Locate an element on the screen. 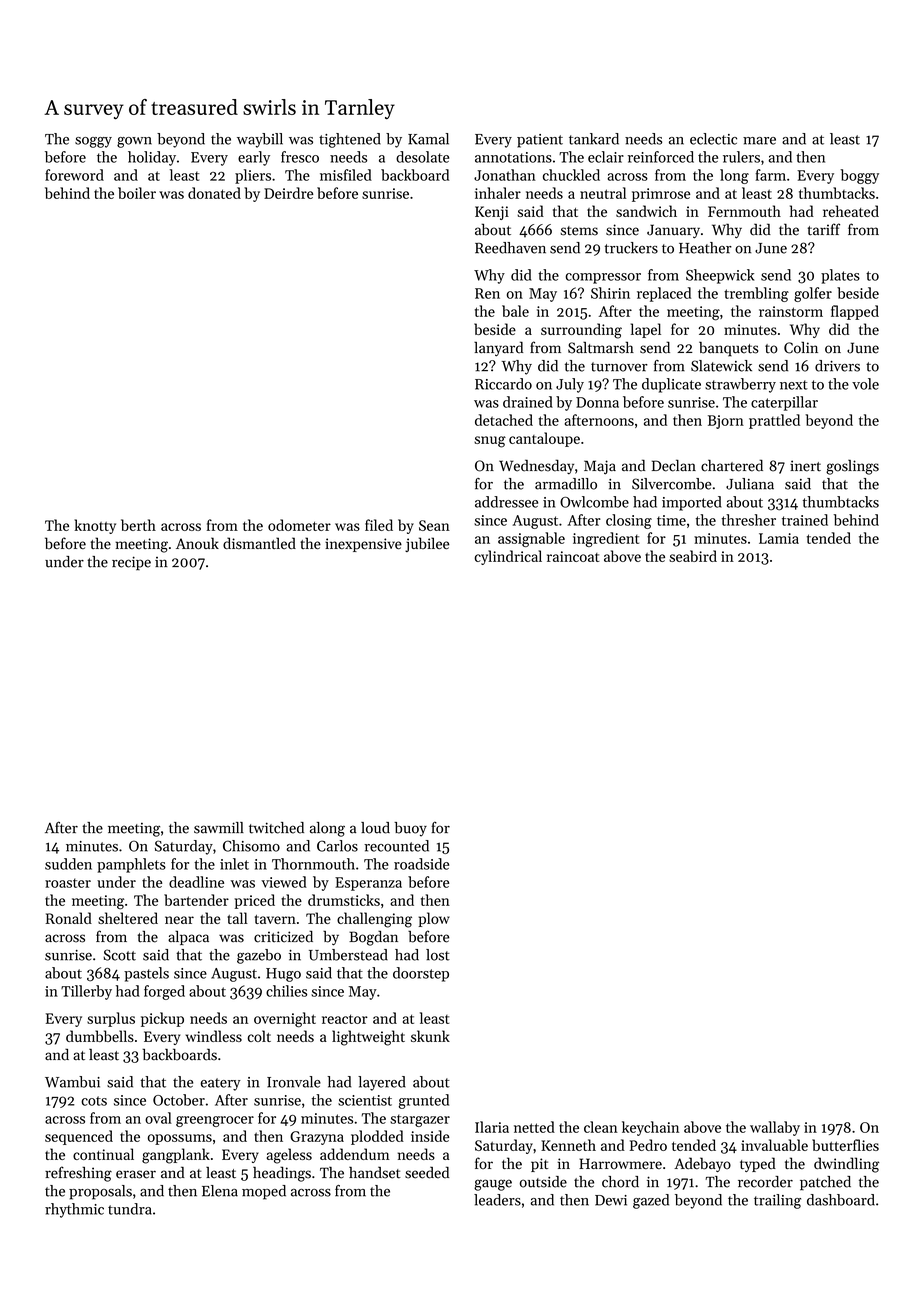 The image size is (924, 1308). Kenji is located at coordinates (492, 213).
